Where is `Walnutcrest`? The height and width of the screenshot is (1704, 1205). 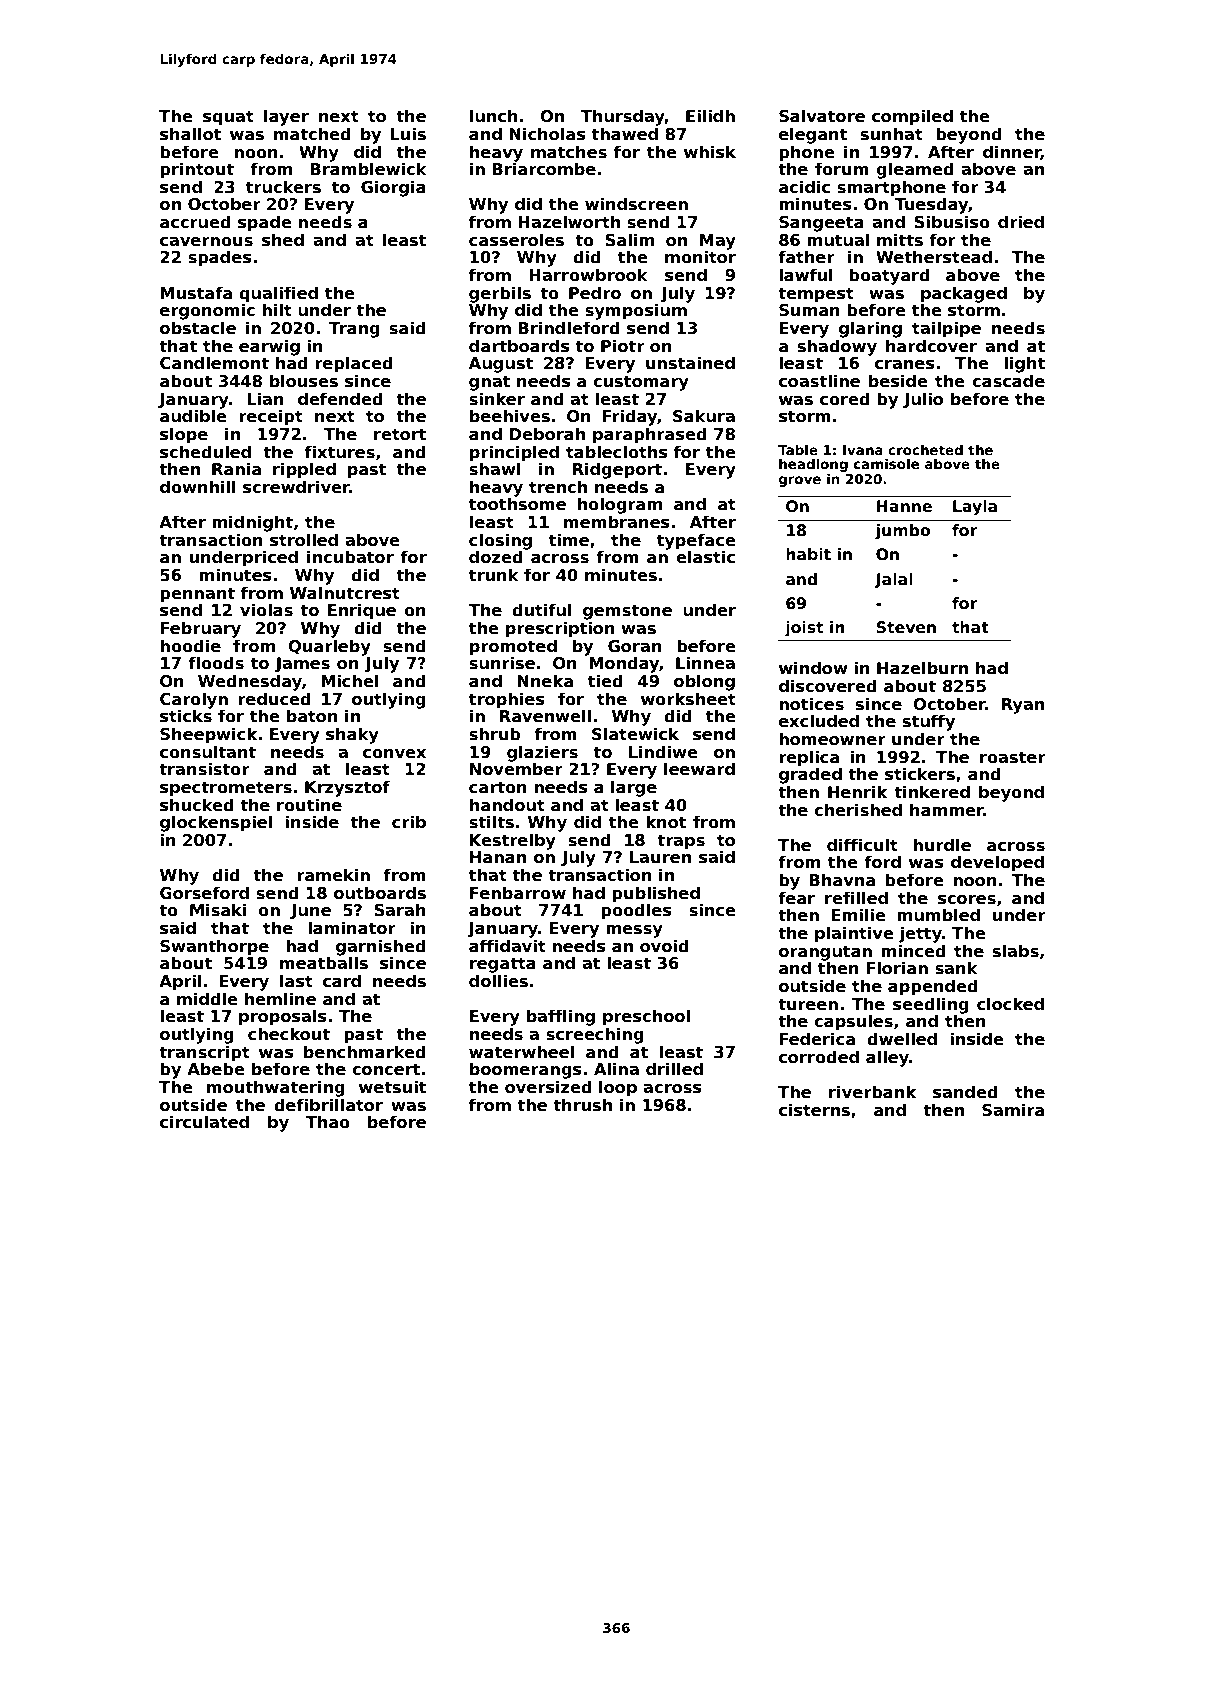 Walnutcrest is located at coordinates (345, 593).
